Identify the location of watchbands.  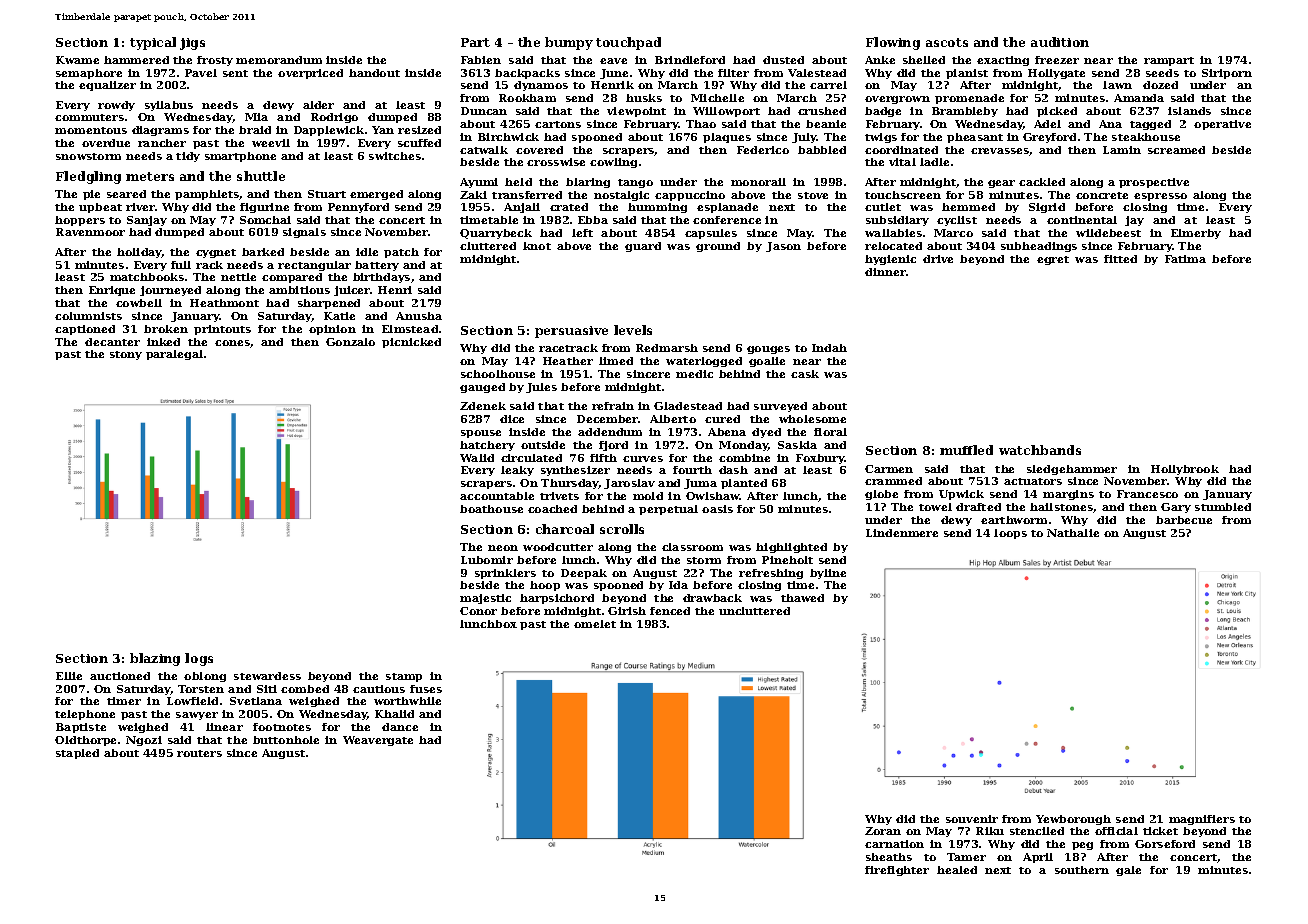
(1040, 450).
